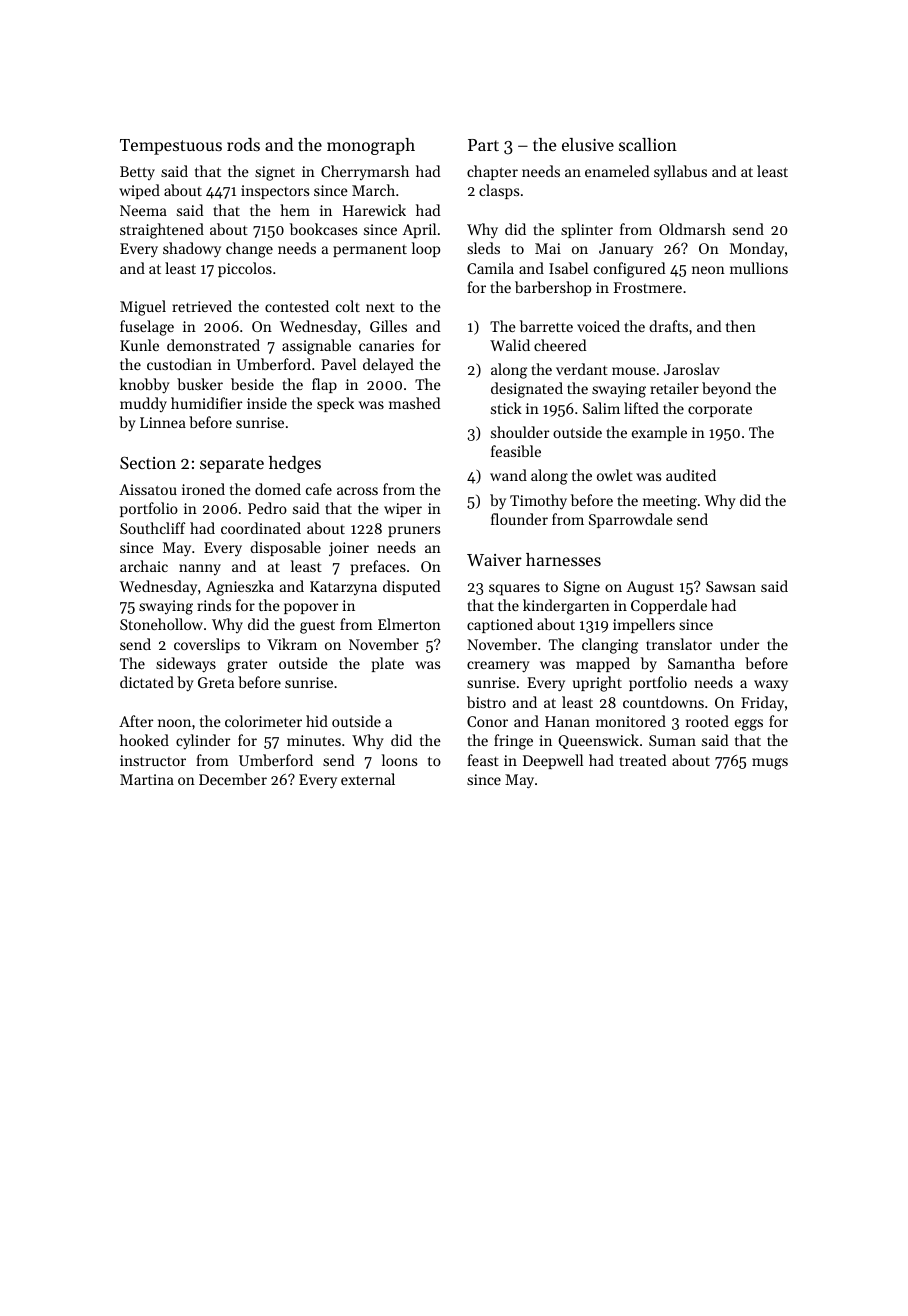 This image has width=908, height=1316. What do you see at coordinates (492, 172) in the image?
I see `chapter` at bounding box center [492, 172].
